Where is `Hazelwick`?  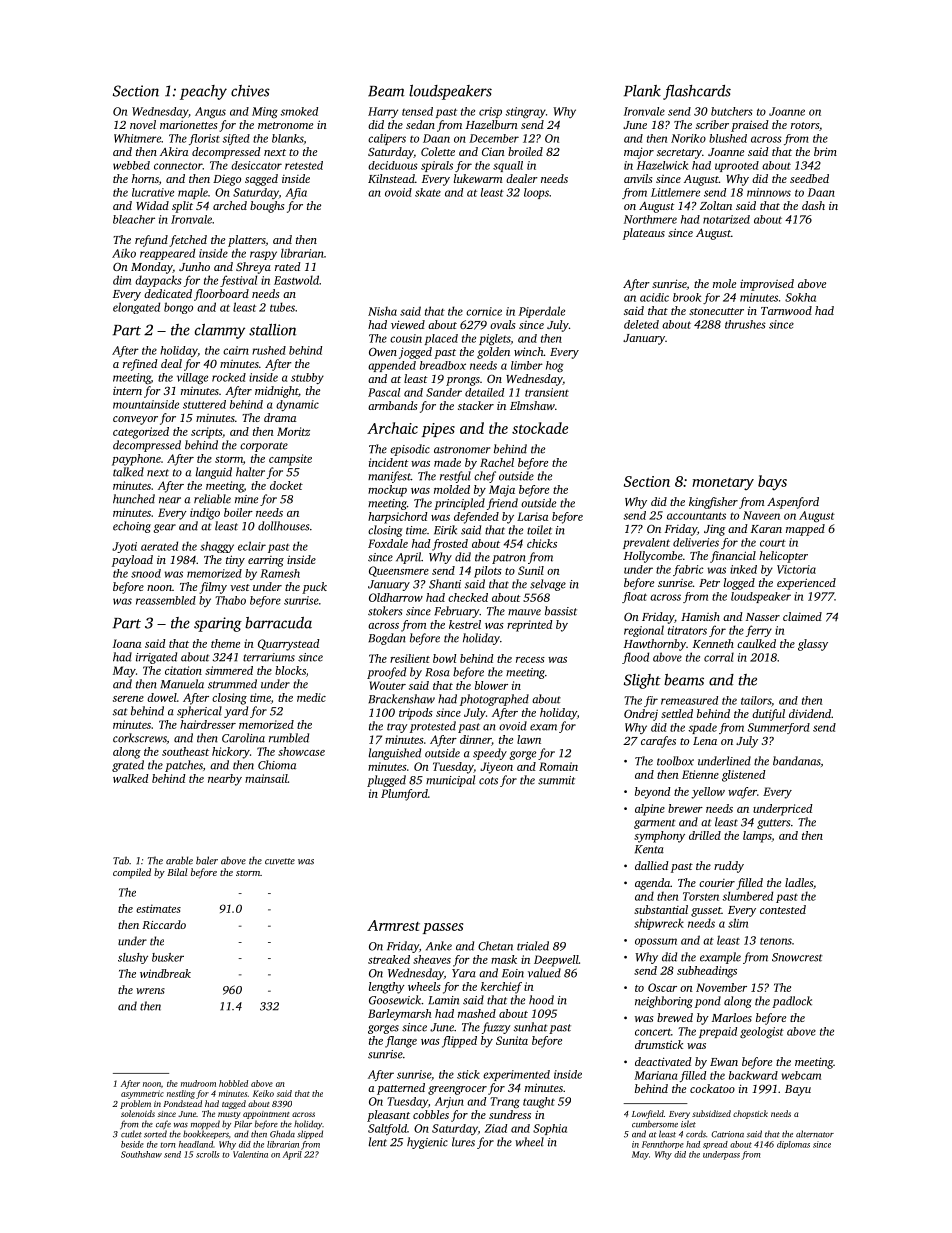 Hazelwick is located at coordinates (662, 165).
